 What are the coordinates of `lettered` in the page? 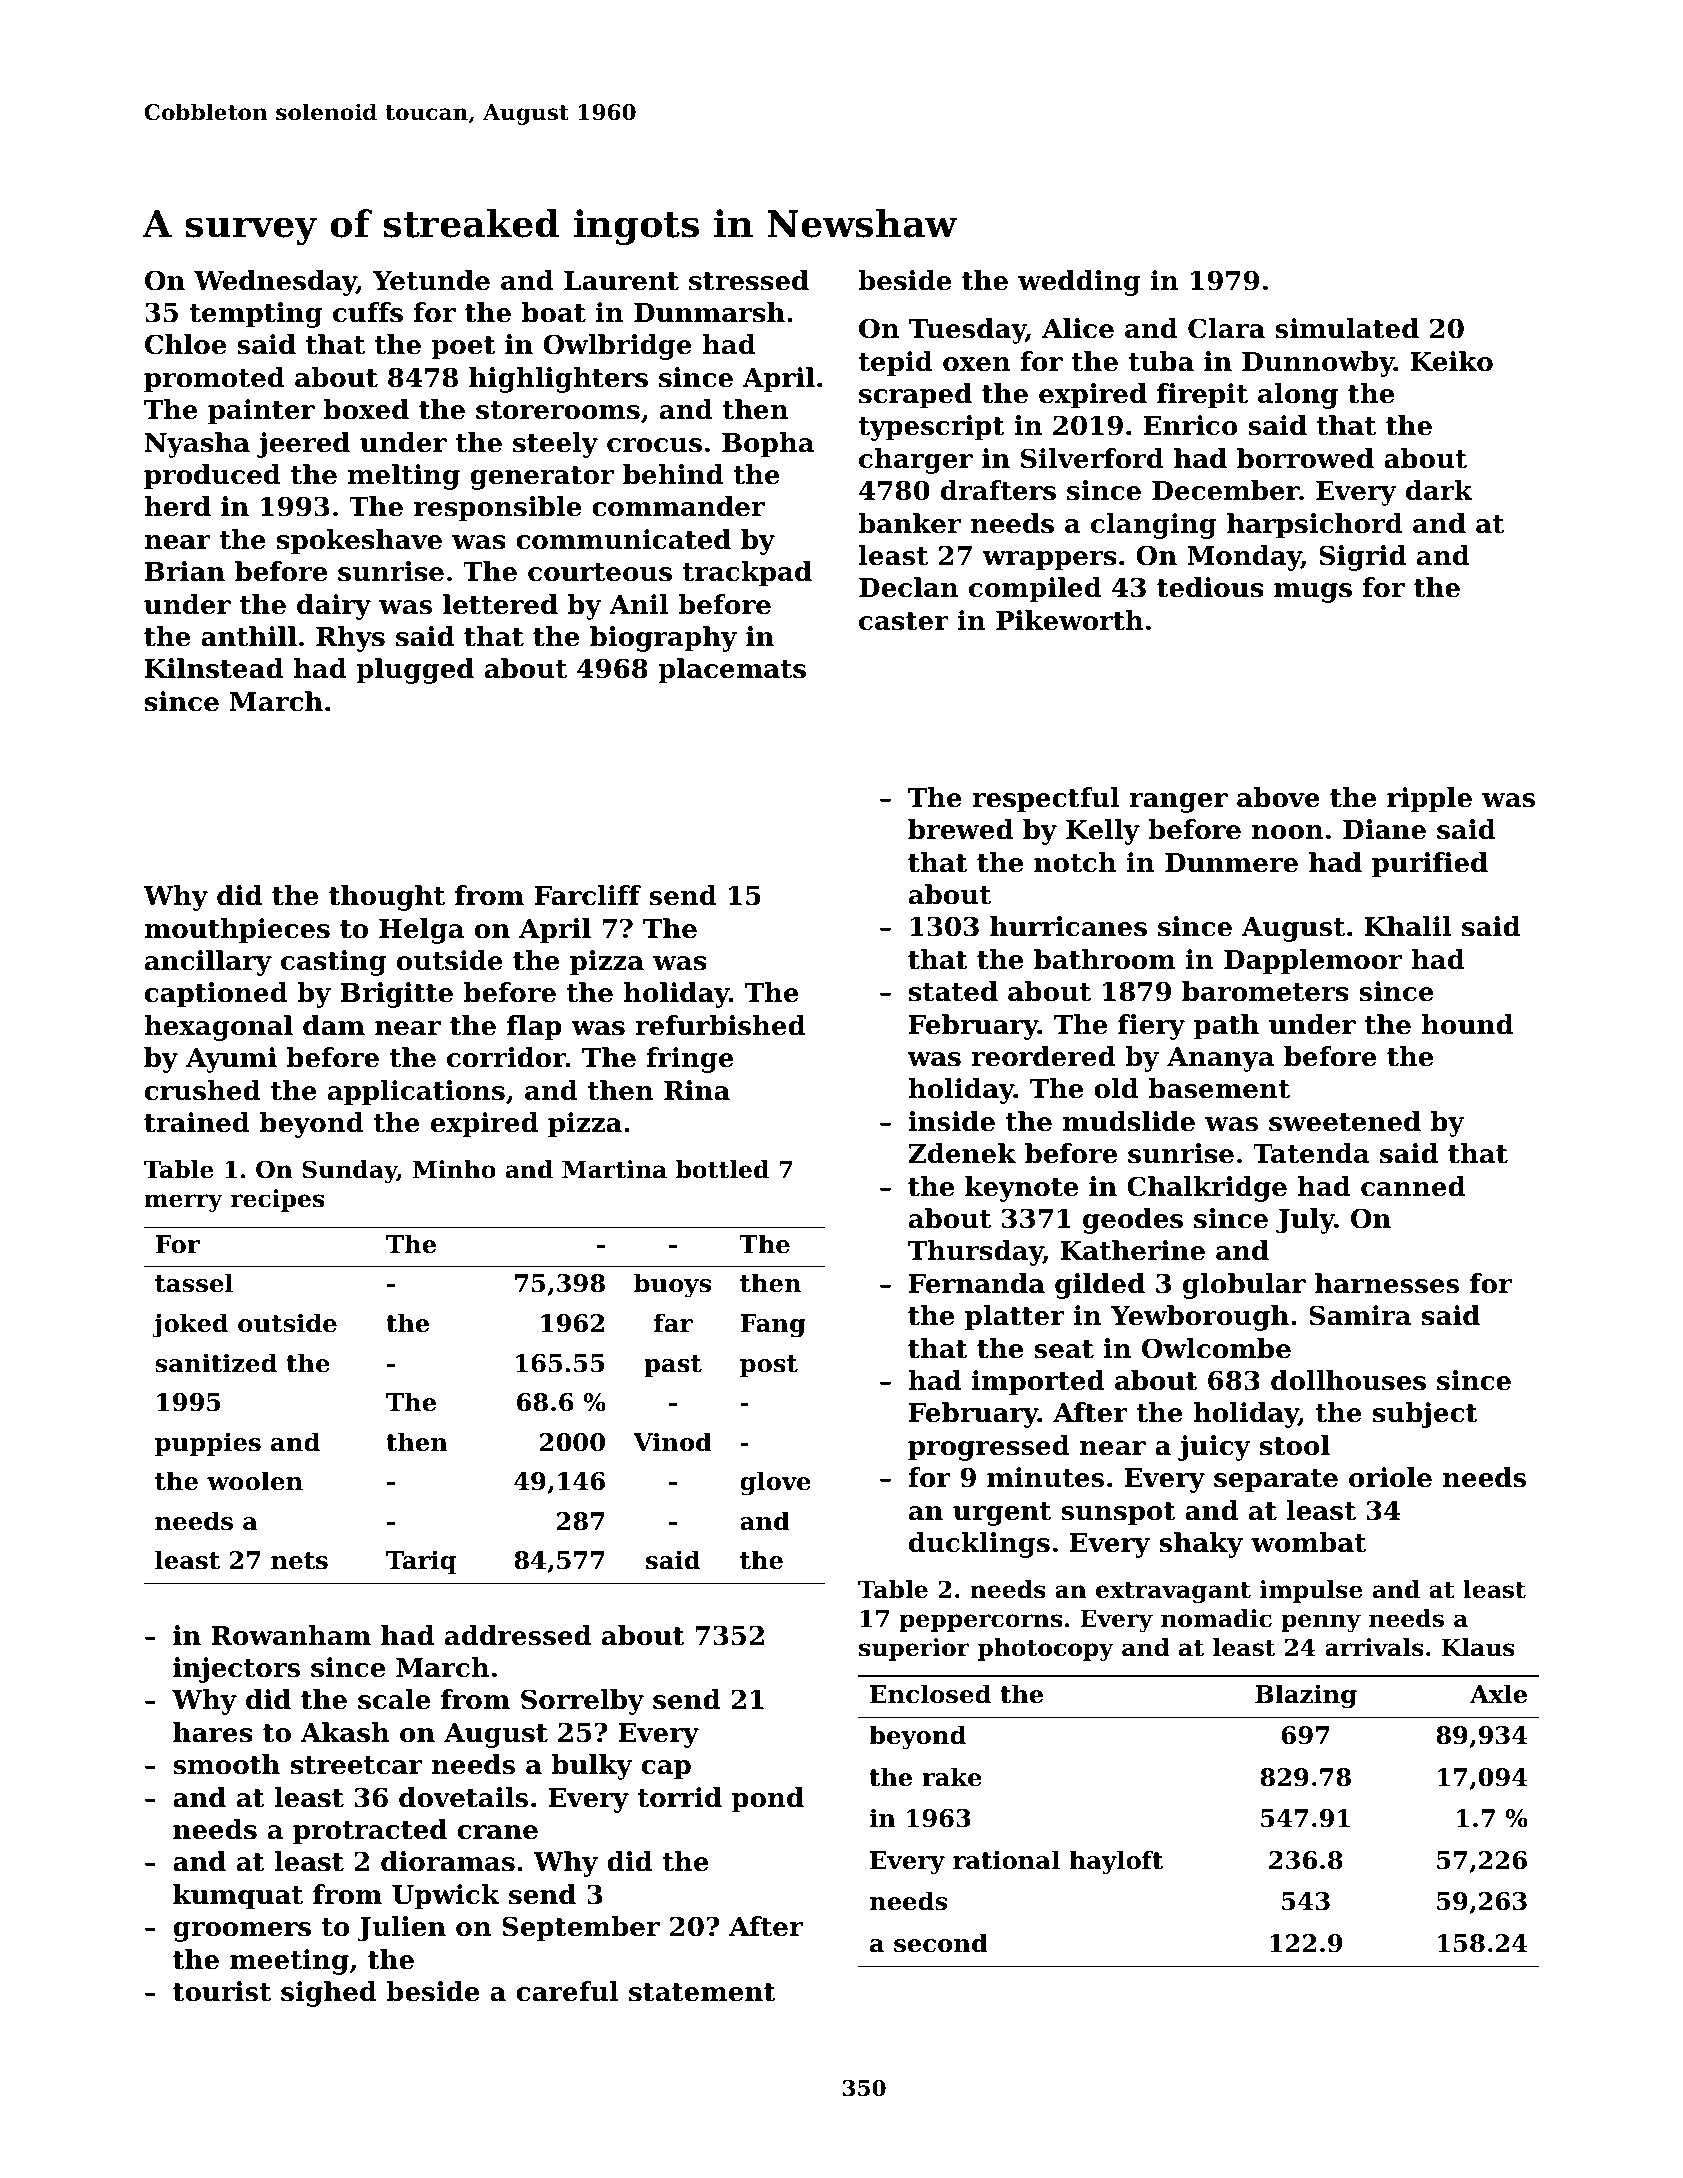 It's located at (500, 604).
